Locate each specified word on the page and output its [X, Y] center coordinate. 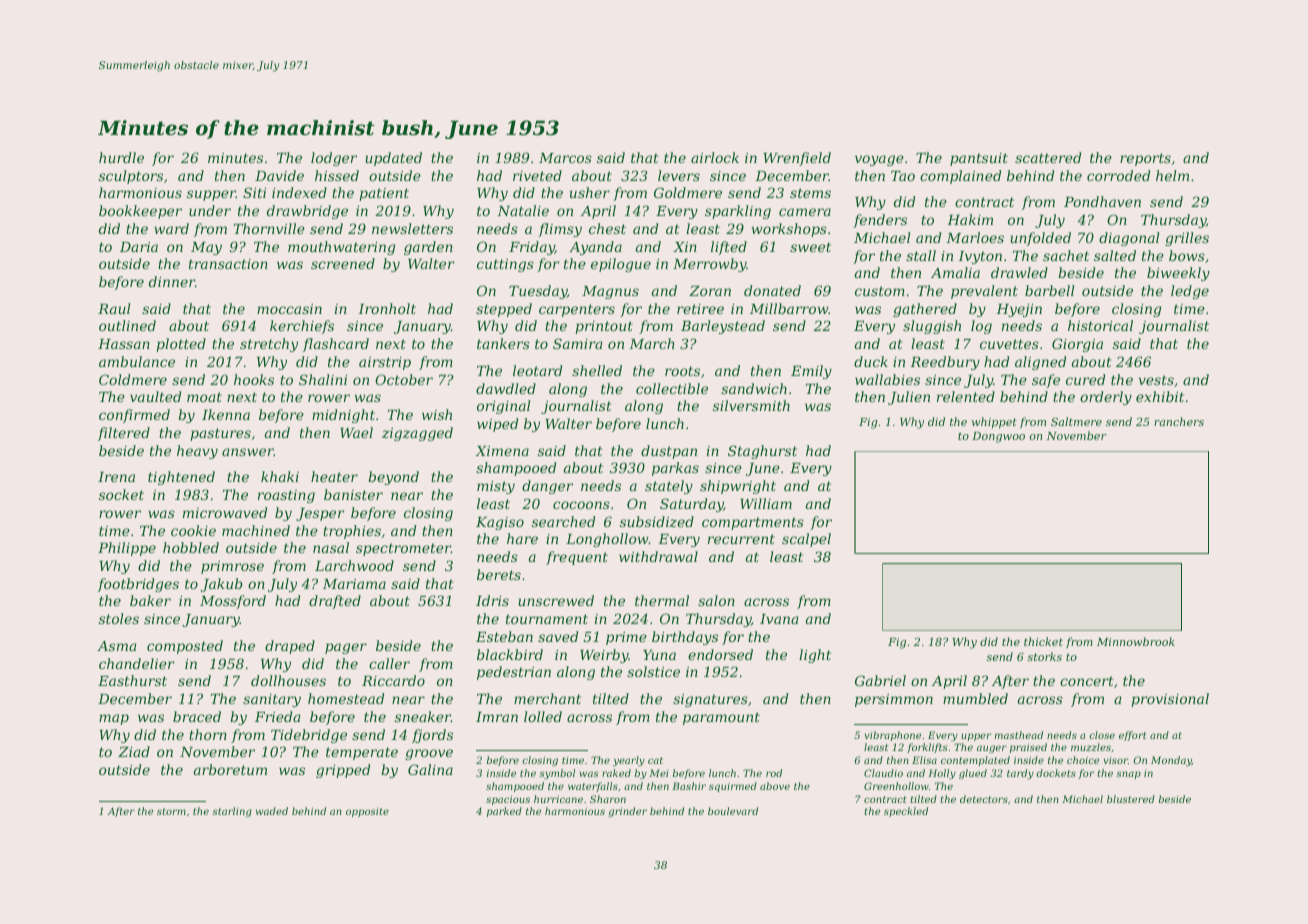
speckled [906, 812]
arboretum [230, 769]
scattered [1048, 157]
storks [1045, 656]
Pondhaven [1102, 201]
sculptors [131, 177]
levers [679, 175]
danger [547, 487]
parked [504, 812]
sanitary [272, 700]
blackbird [510, 654]
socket [121, 494]
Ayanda [595, 248]
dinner [172, 281]
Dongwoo [998, 437]
